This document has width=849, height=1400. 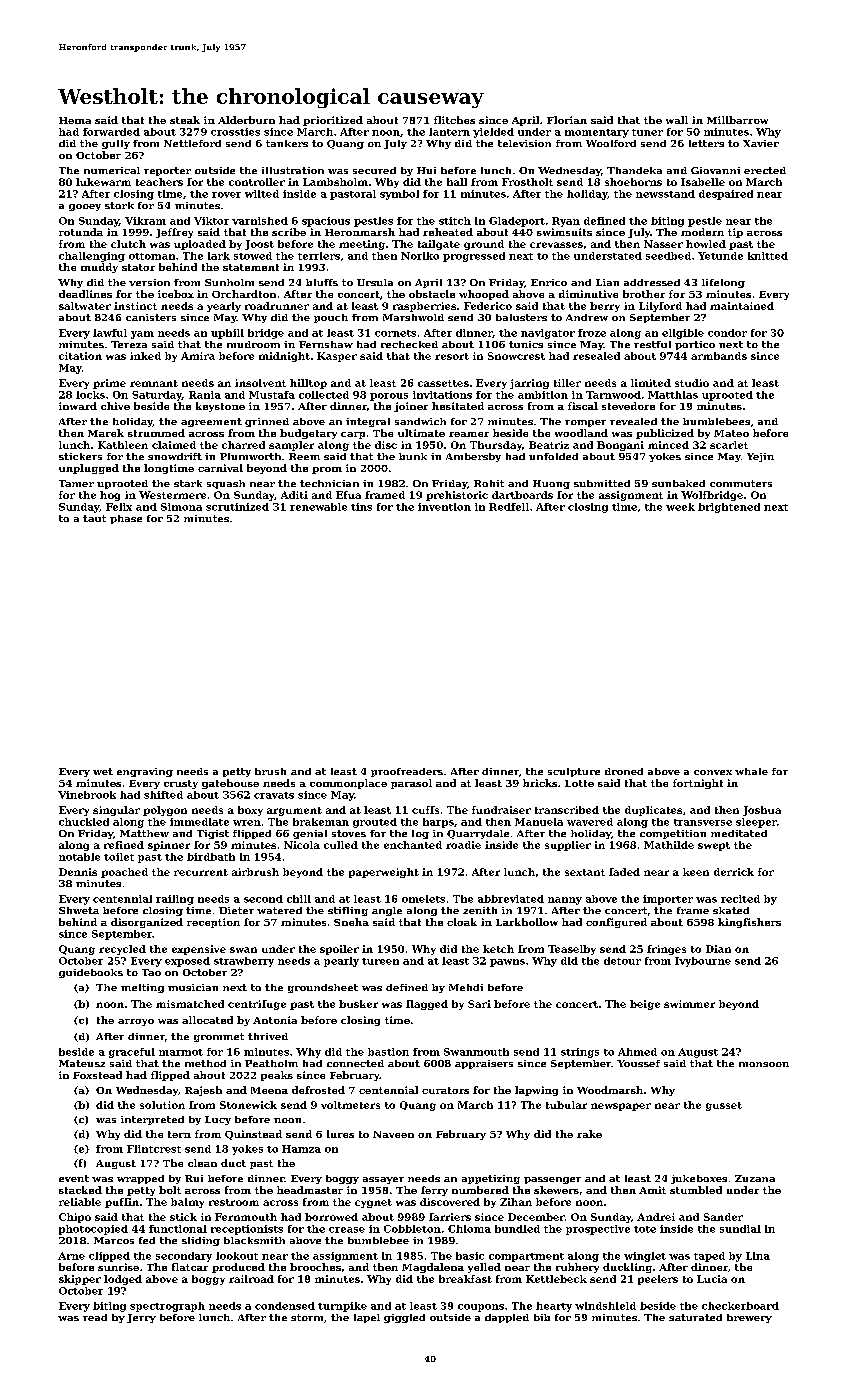 What do you see at coordinates (185, 120) in the document?
I see `steak` at bounding box center [185, 120].
